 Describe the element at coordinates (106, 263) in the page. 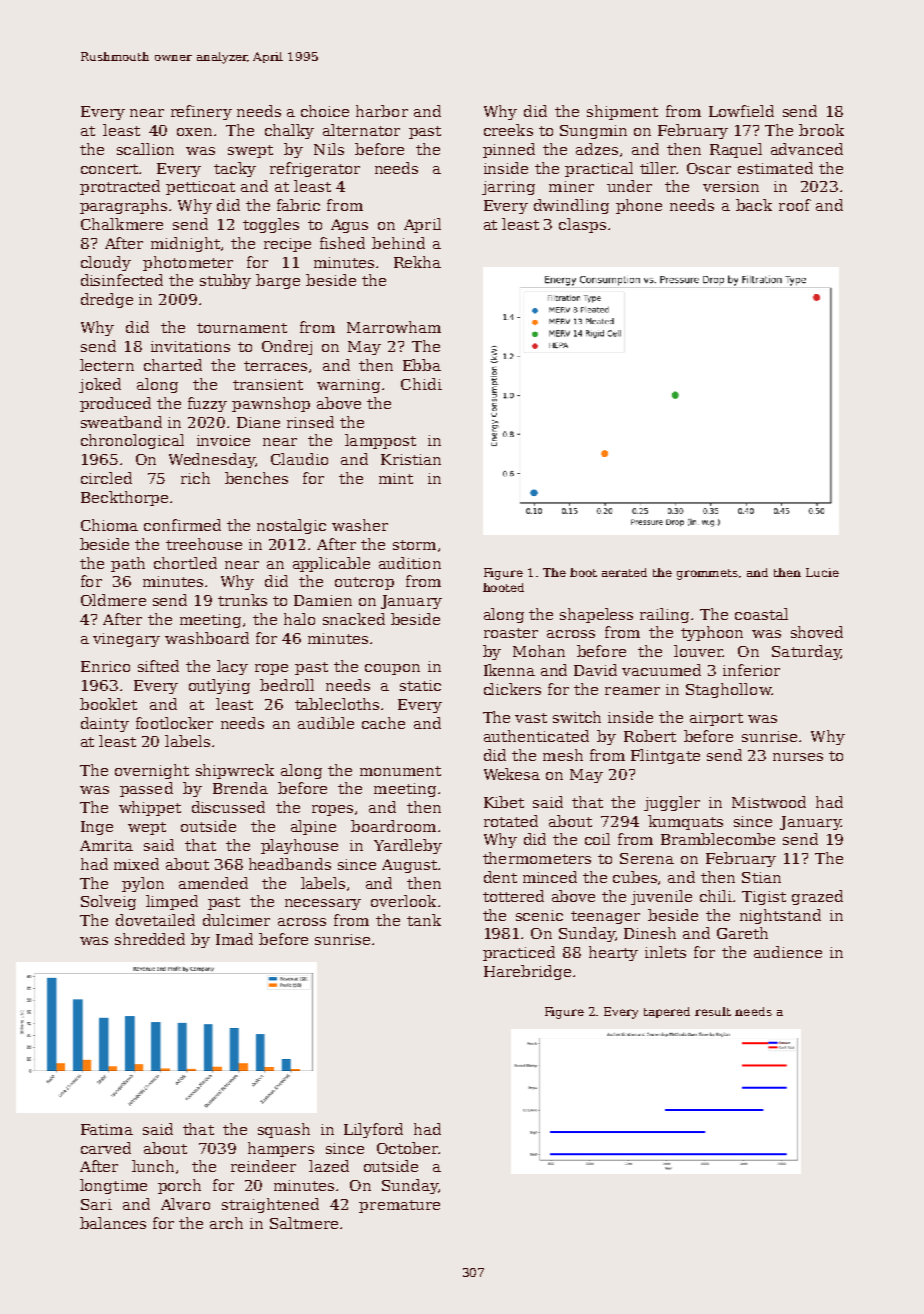

I see `cloudy` at that location.
